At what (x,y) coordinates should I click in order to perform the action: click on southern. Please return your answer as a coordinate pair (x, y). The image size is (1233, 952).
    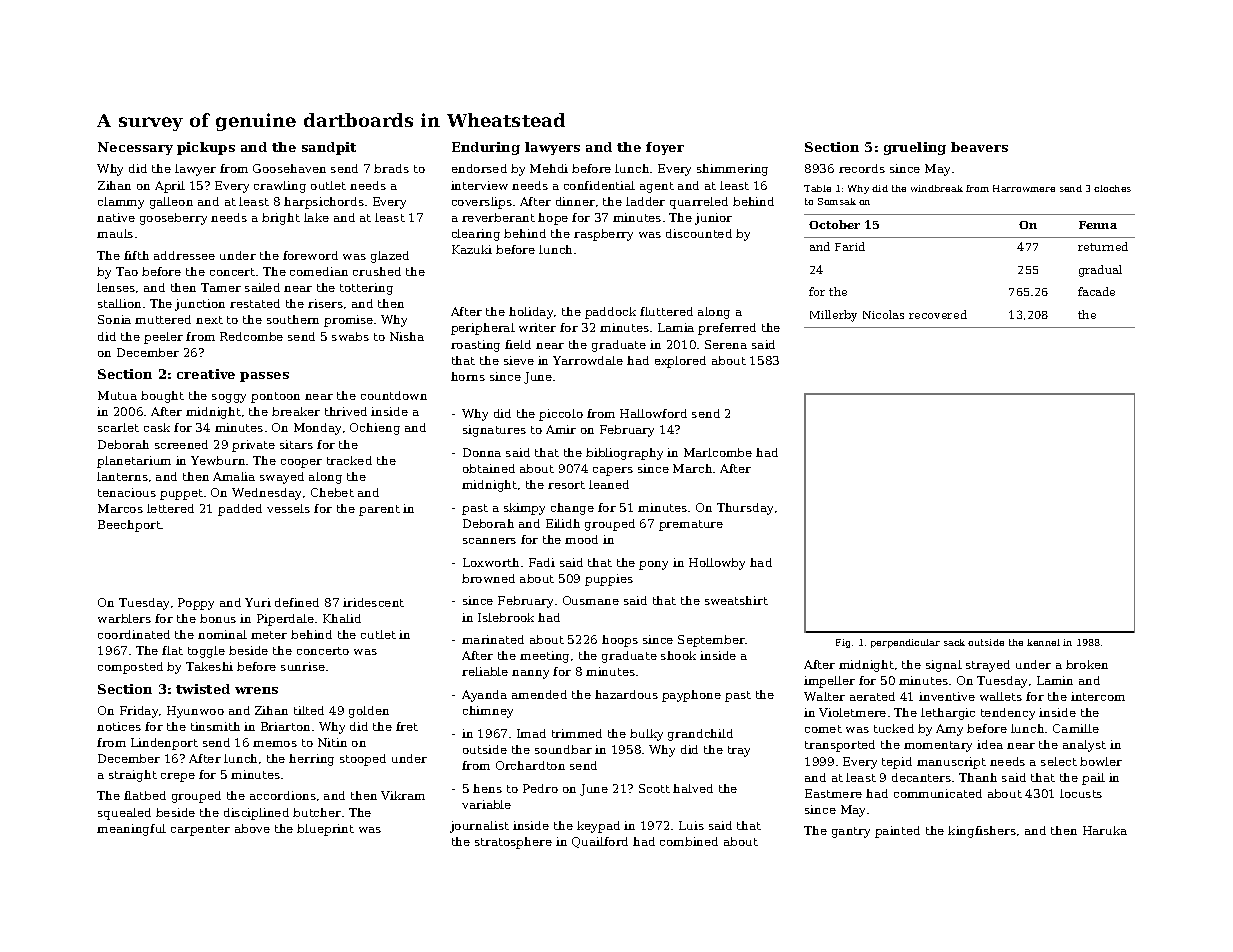
    Looking at the image, I should click on (293, 319).
